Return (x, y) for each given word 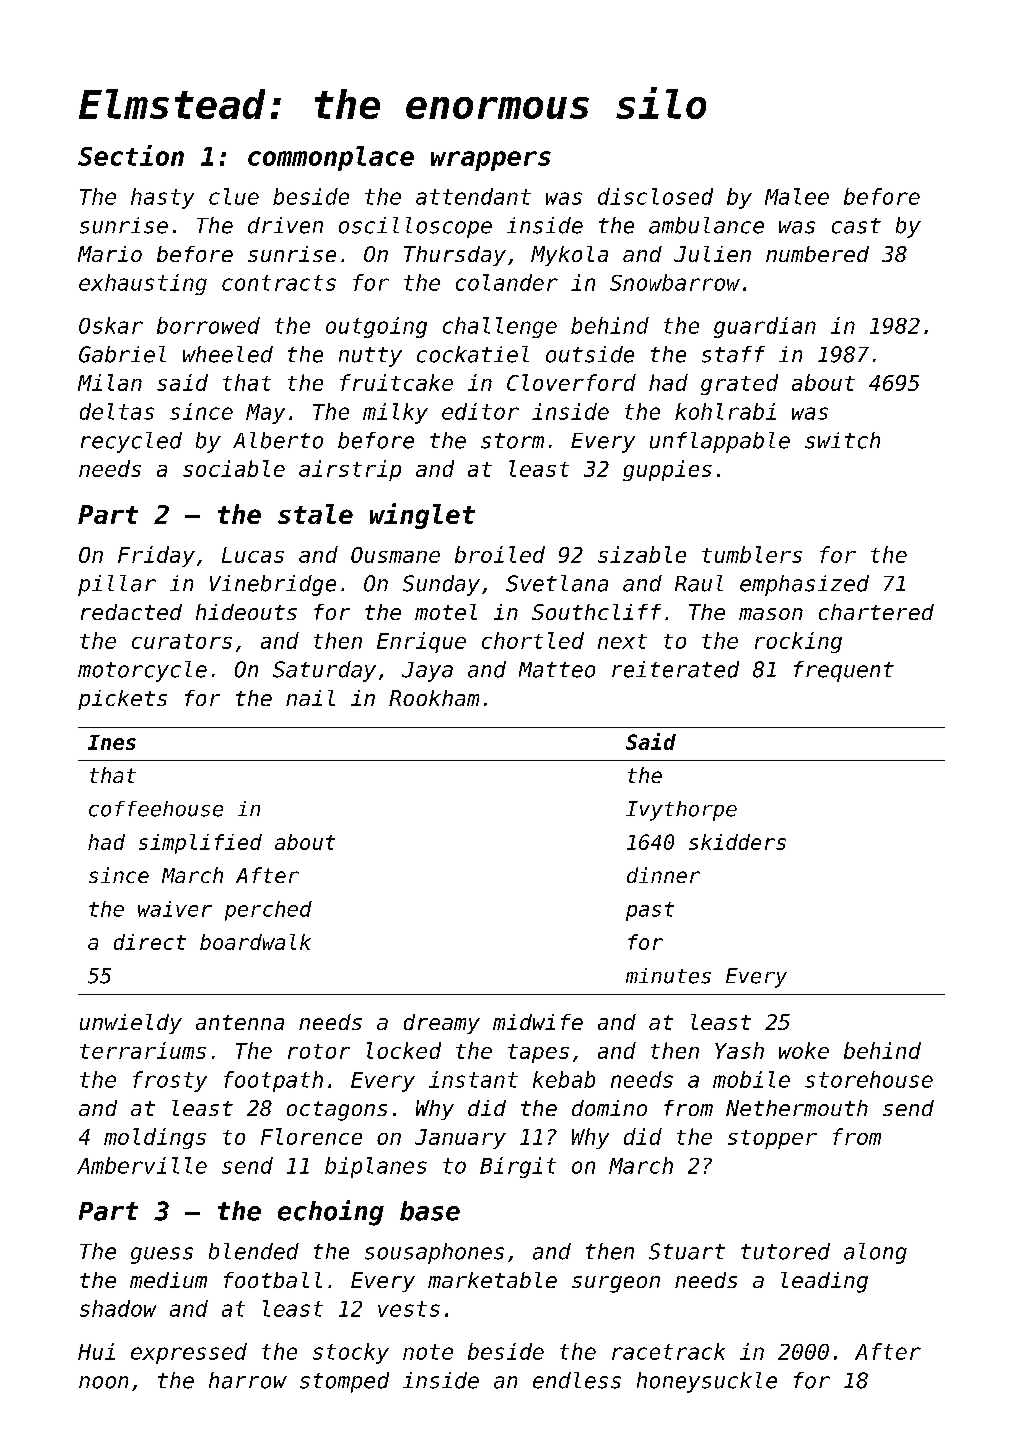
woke (804, 1050)
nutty (370, 357)
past (650, 911)
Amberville (142, 1165)
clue (234, 196)
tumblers (752, 554)
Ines (112, 742)
